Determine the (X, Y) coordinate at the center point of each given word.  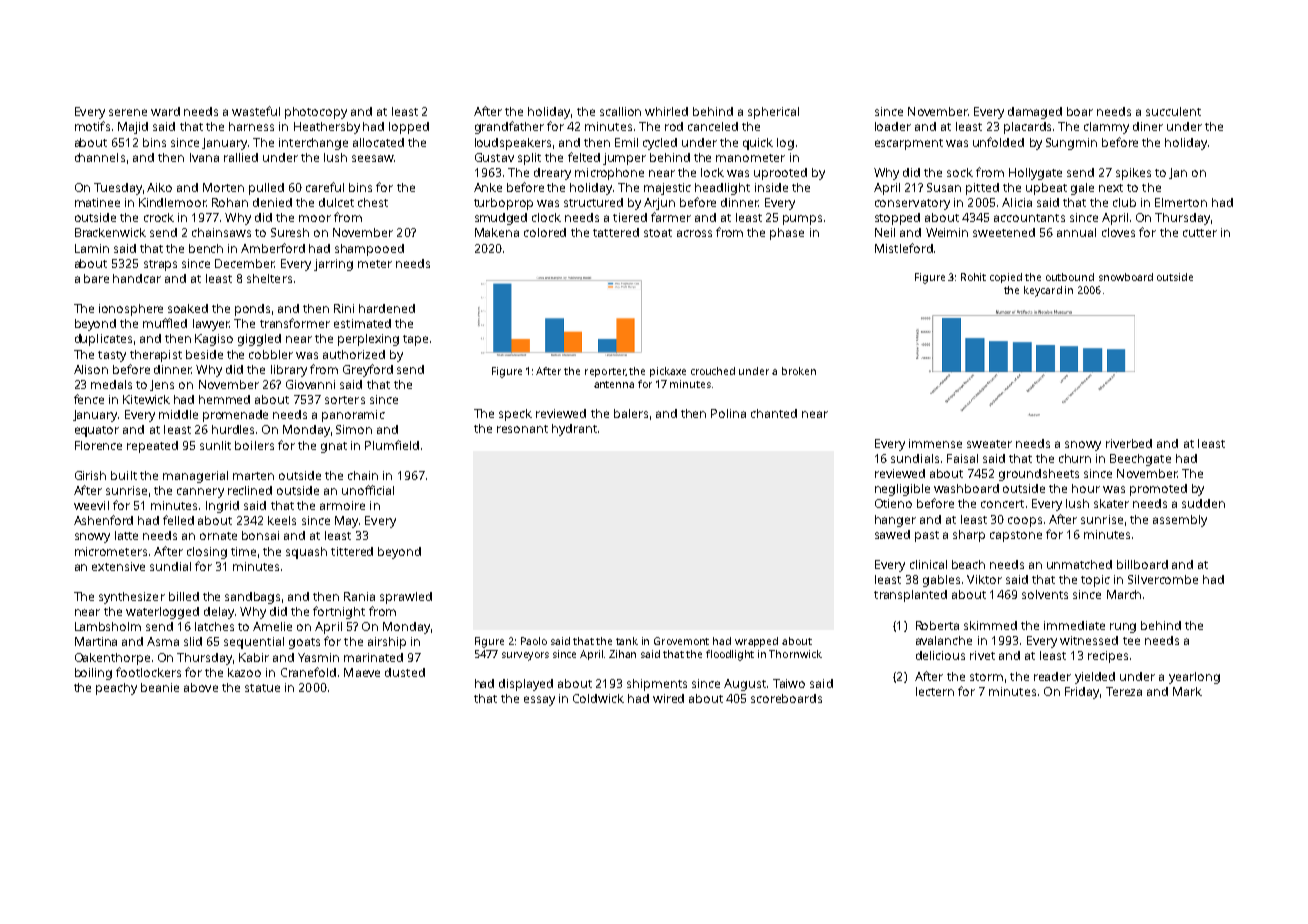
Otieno (893, 503)
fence (89, 399)
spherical (773, 113)
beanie (160, 687)
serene (128, 112)
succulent (1173, 111)
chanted (774, 413)
